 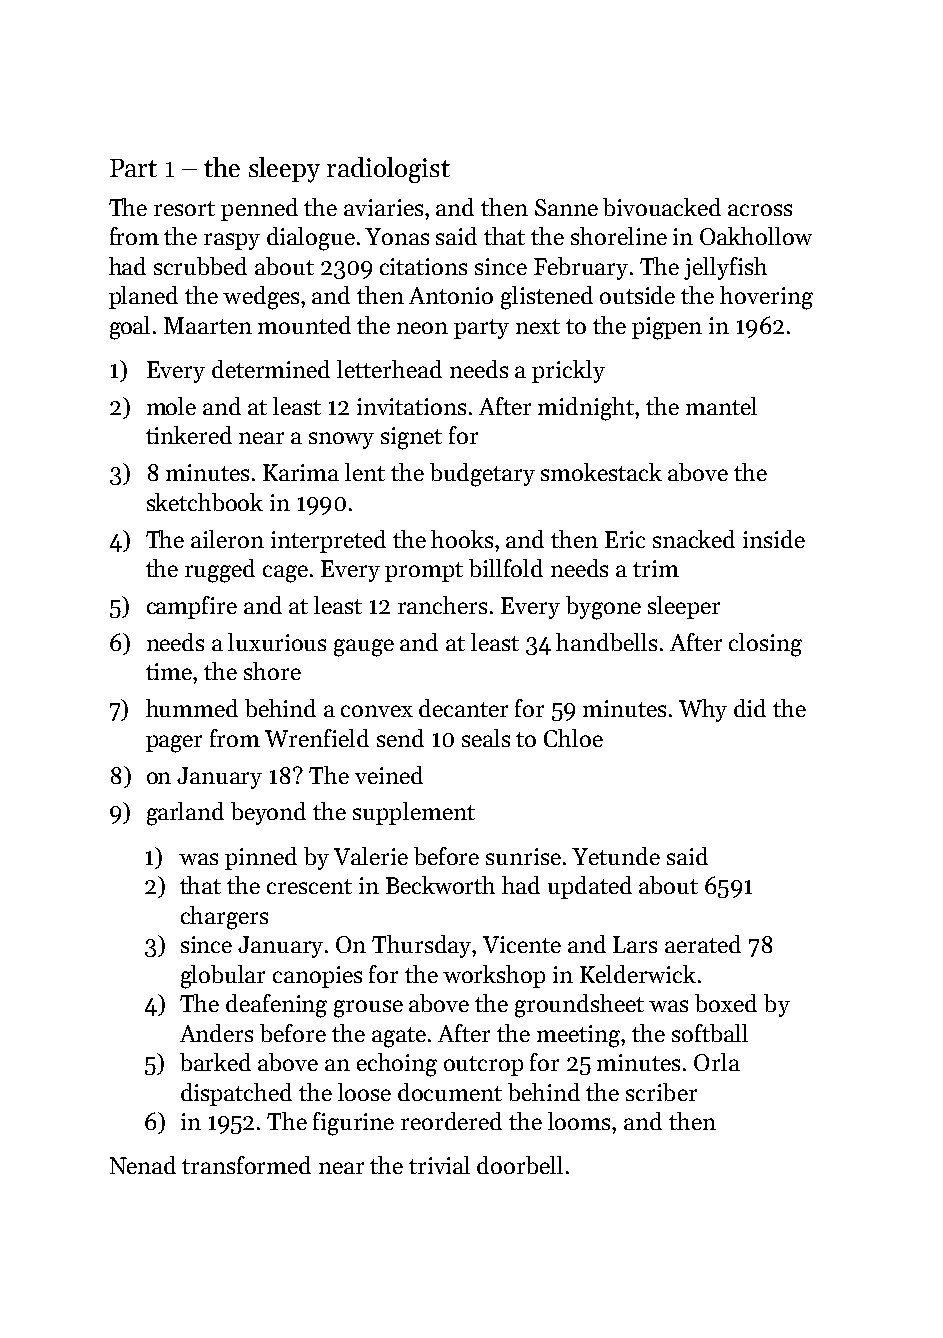 I want to click on Sanne, so click(x=566, y=207).
